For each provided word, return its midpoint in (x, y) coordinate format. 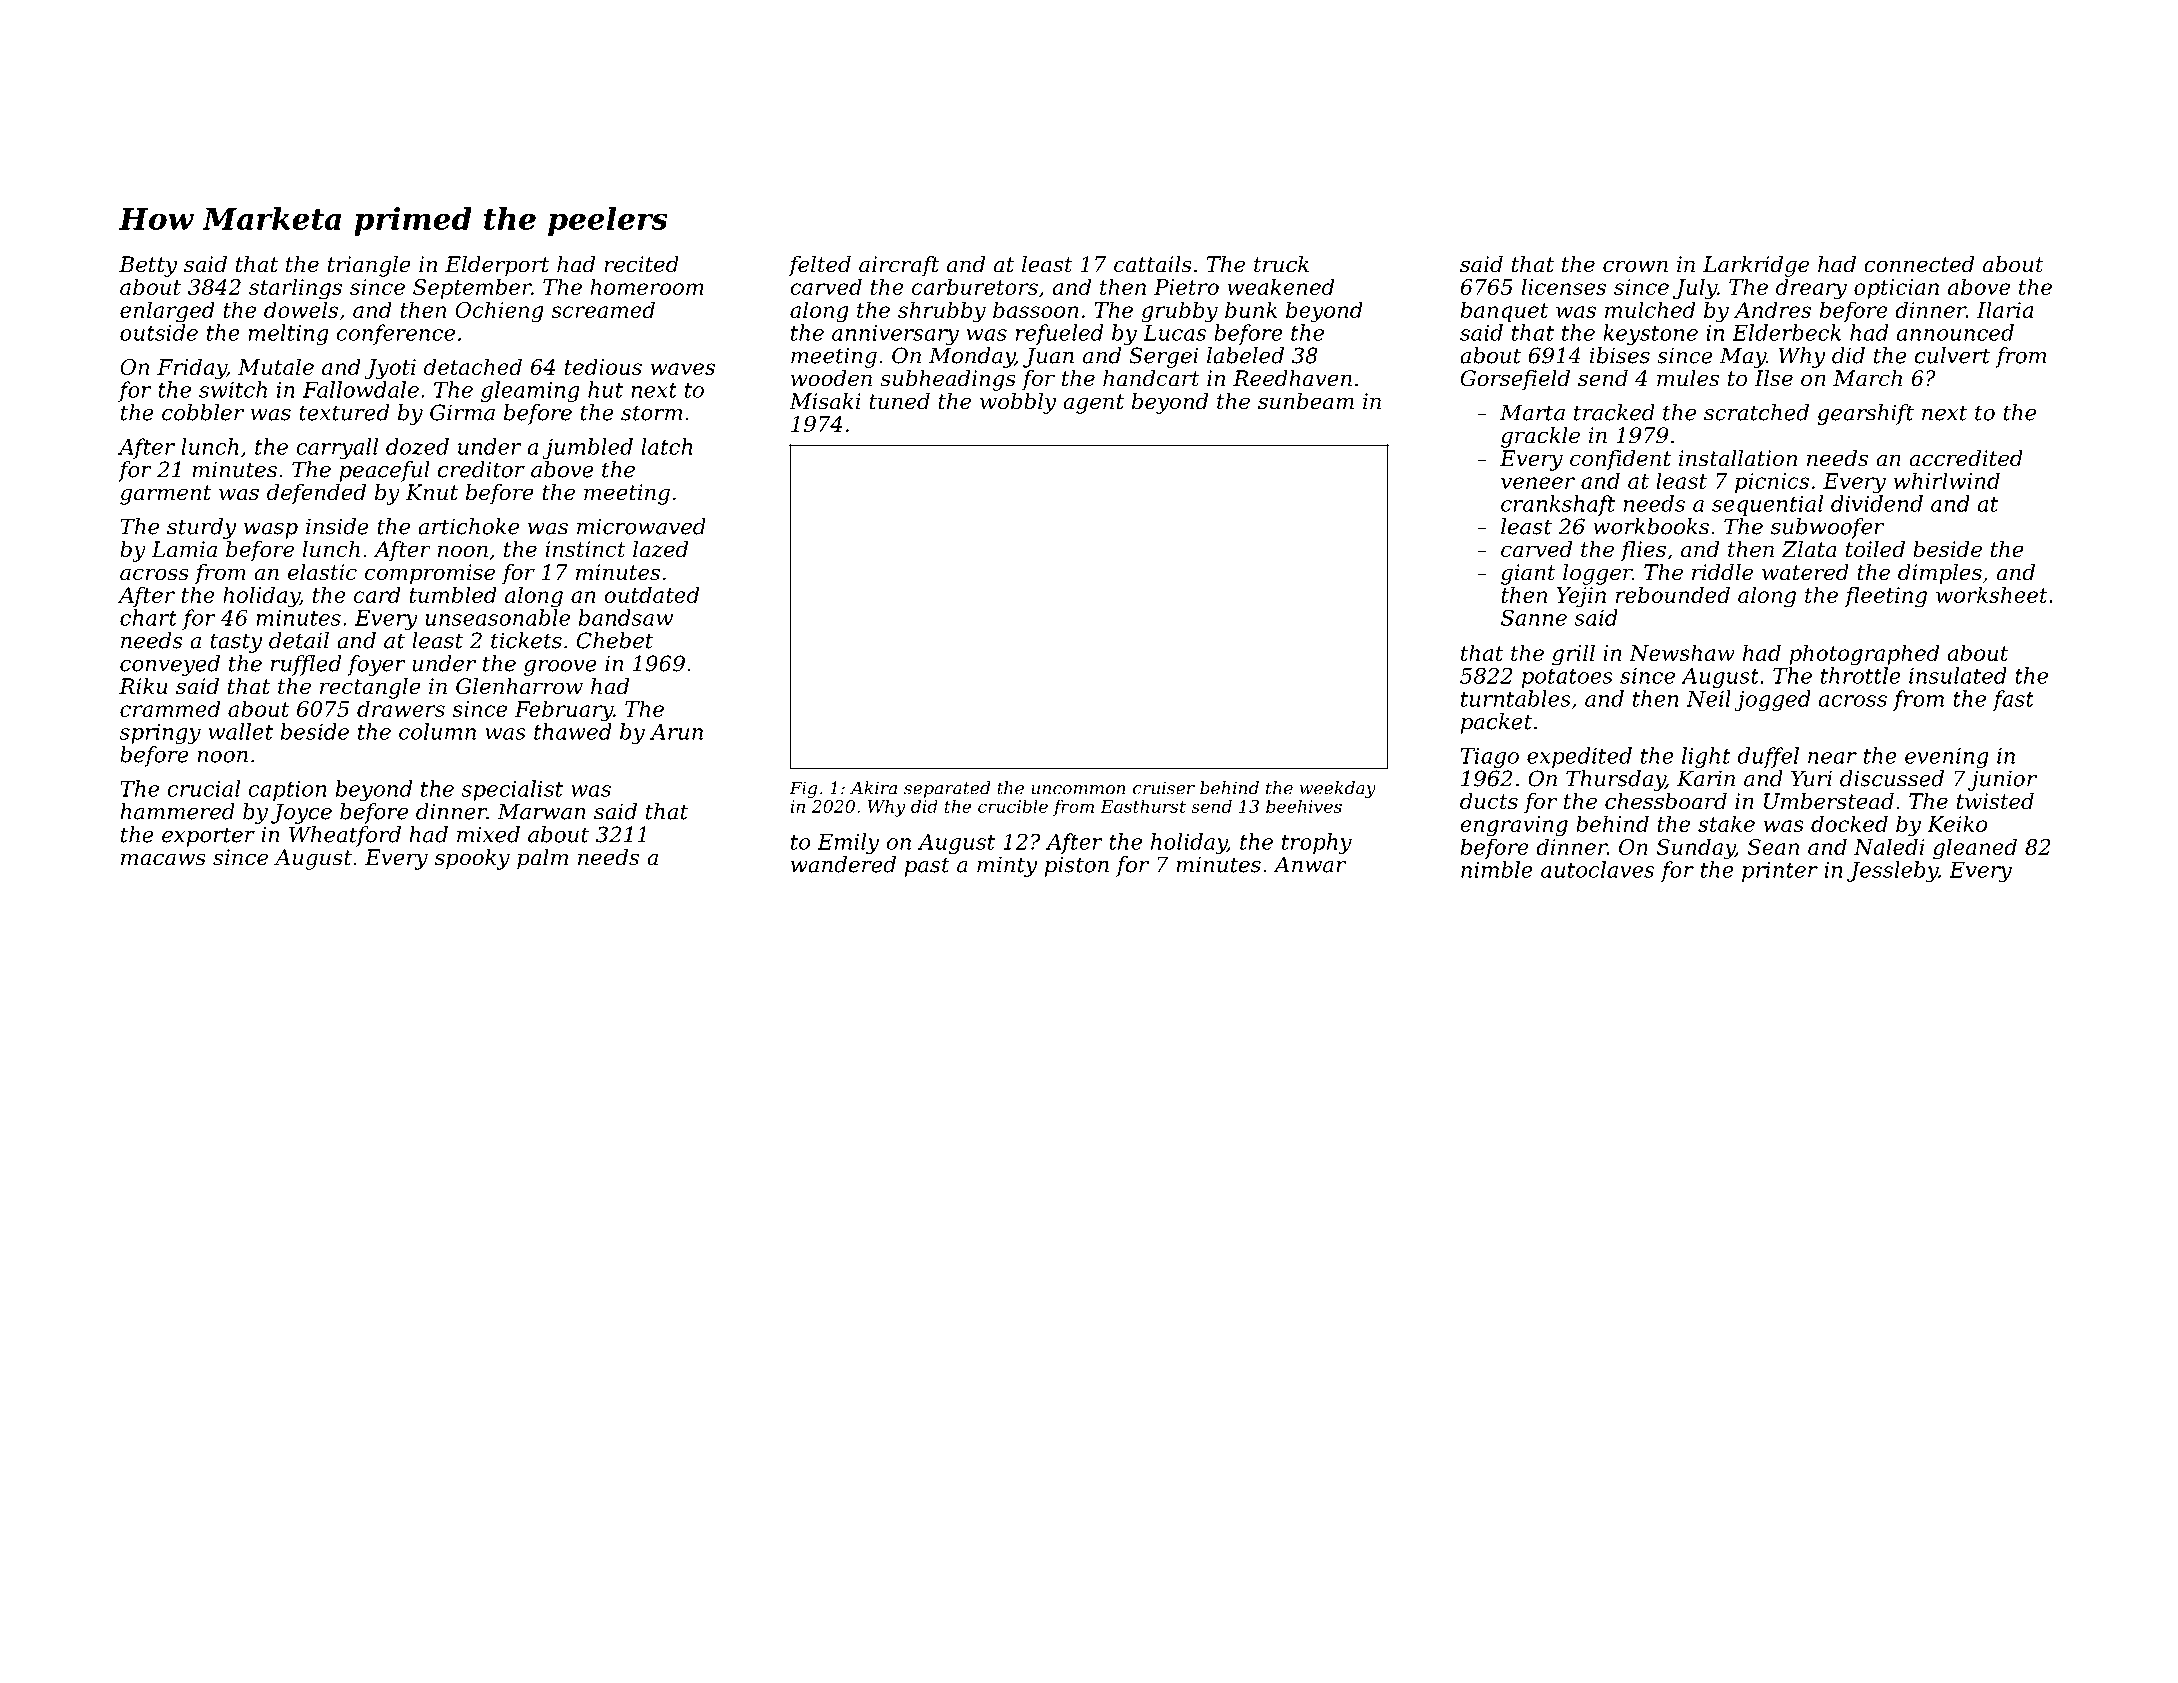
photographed (1864, 655)
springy (160, 734)
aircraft (899, 266)
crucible (1013, 806)
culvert (1952, 355)
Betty (148, 266)
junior (2002, 780)
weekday (1338, 789)
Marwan (541, 811)
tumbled (453, 594)
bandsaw (626, 617)
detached (473, 366)
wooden (831, 378)
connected (1919, 264)
